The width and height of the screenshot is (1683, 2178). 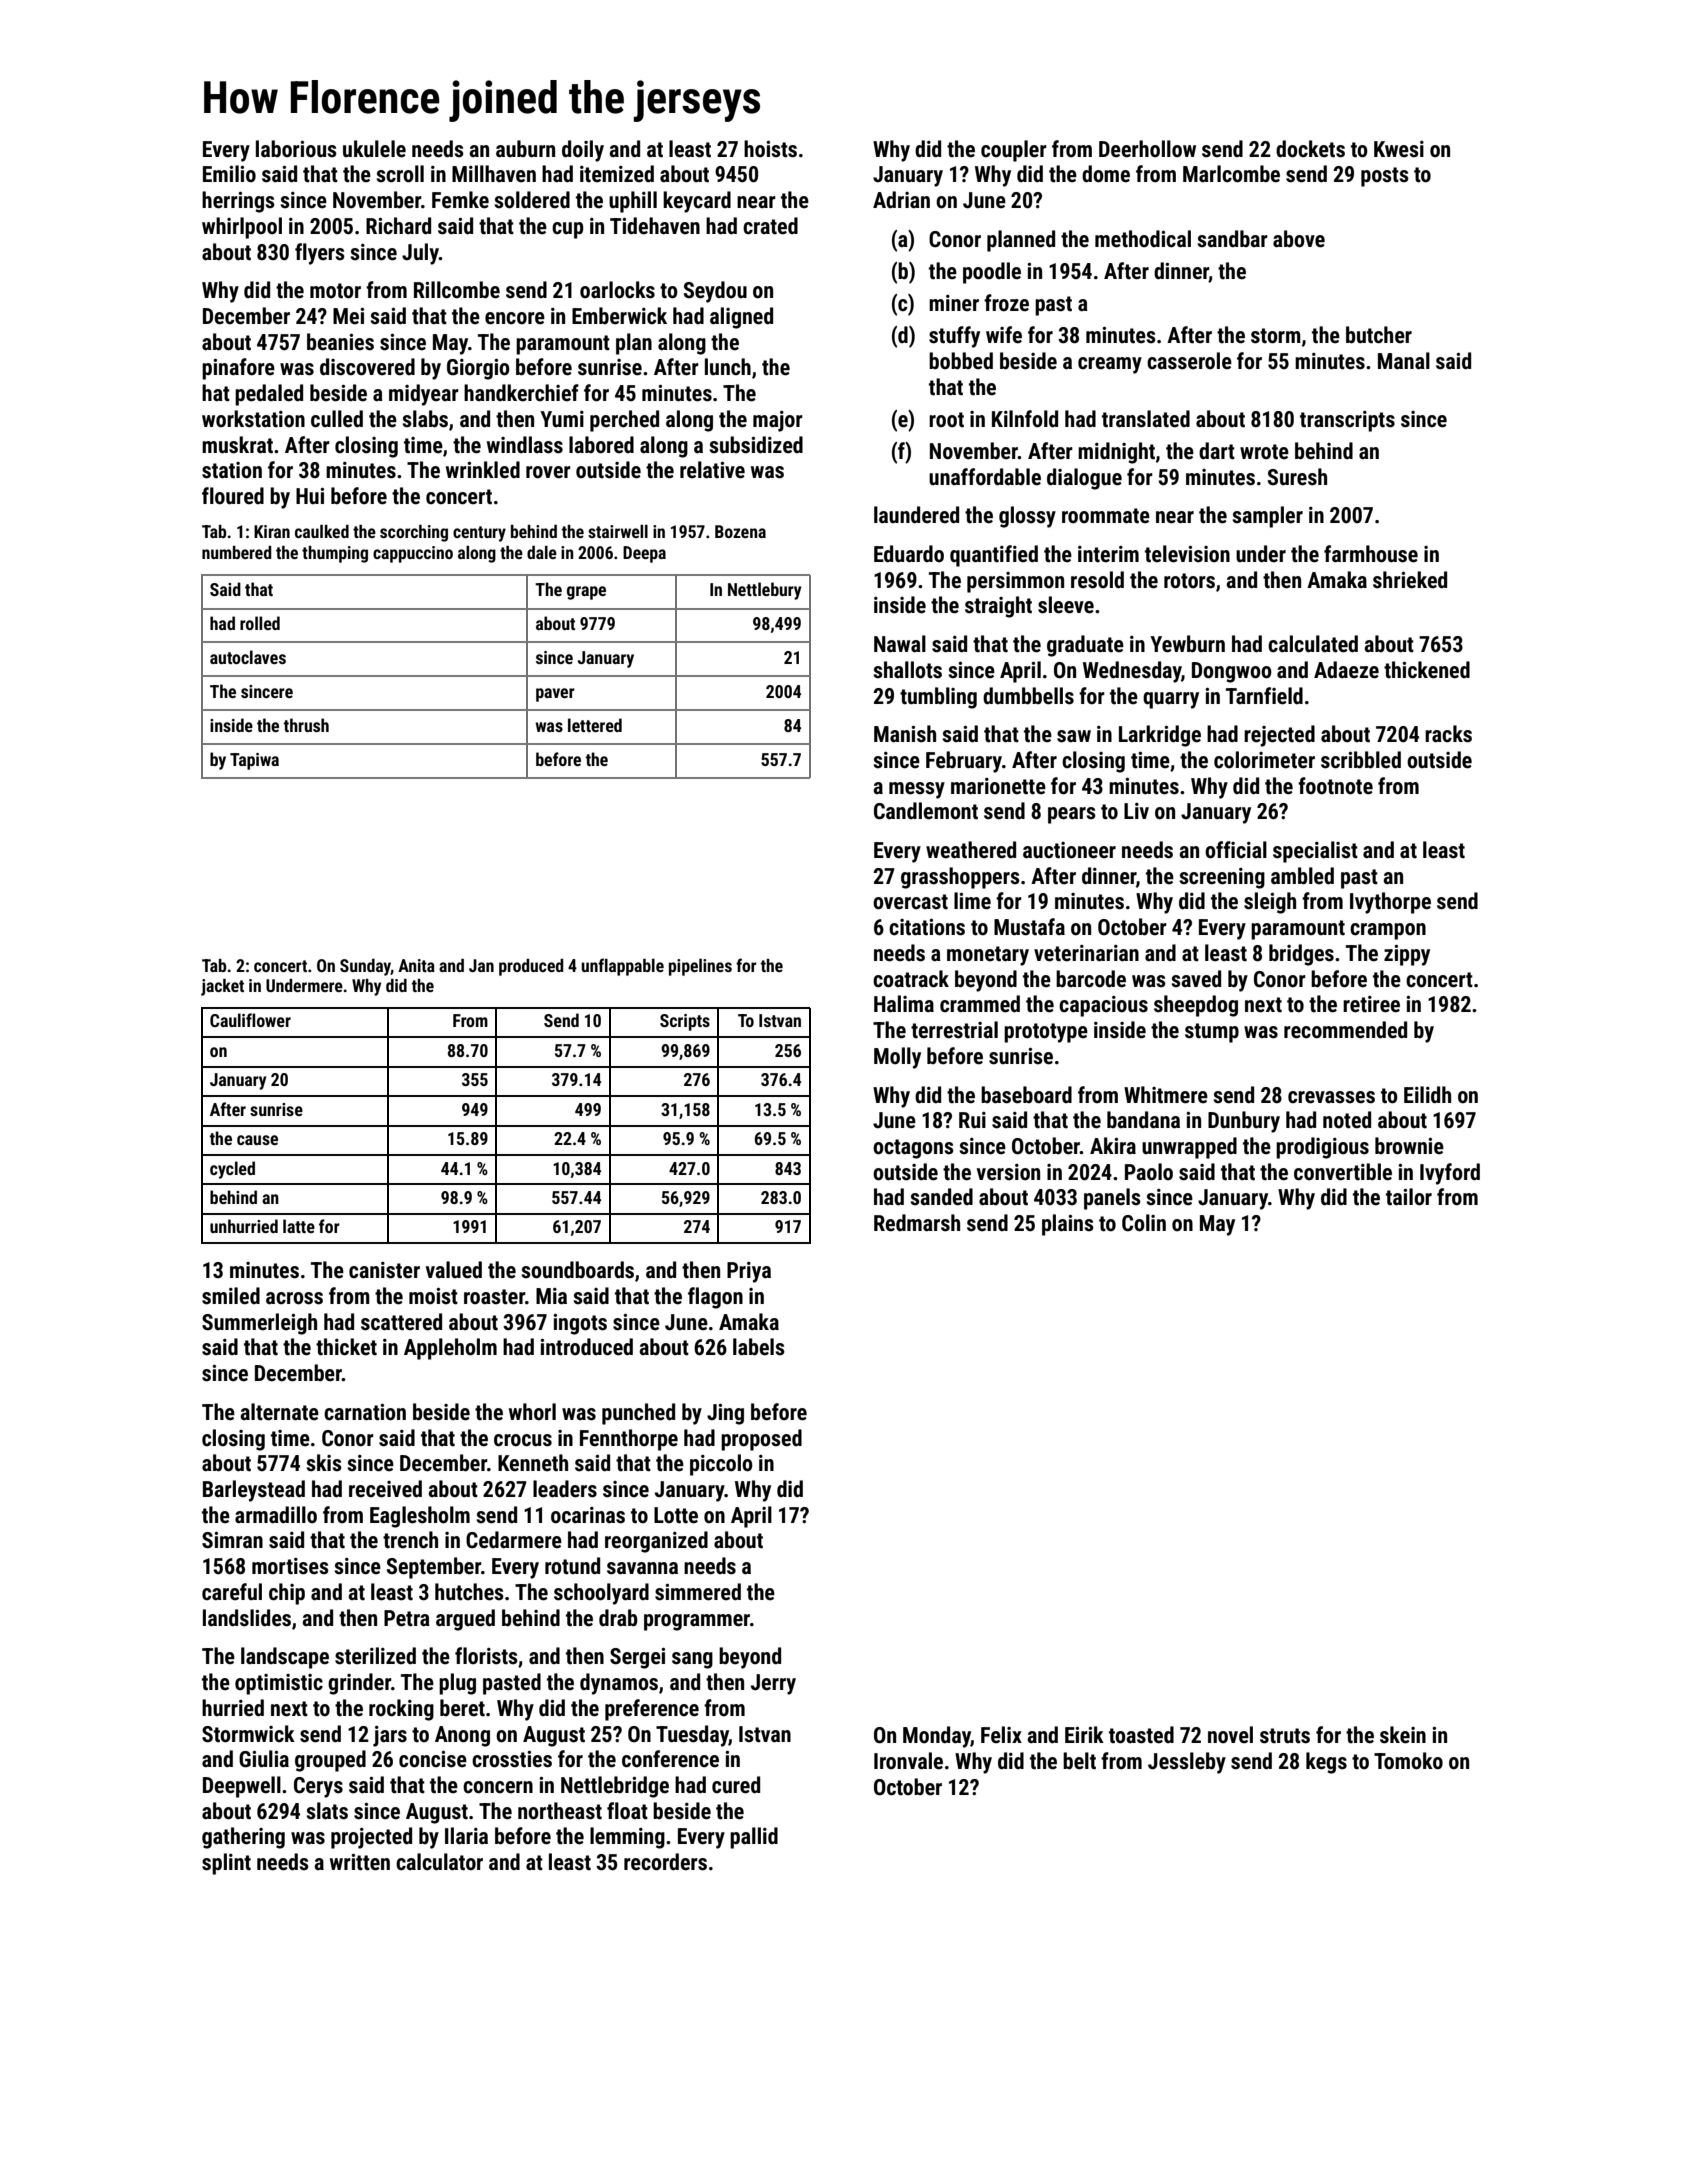 I want to click on hoists, so click(x=770, y=149).
